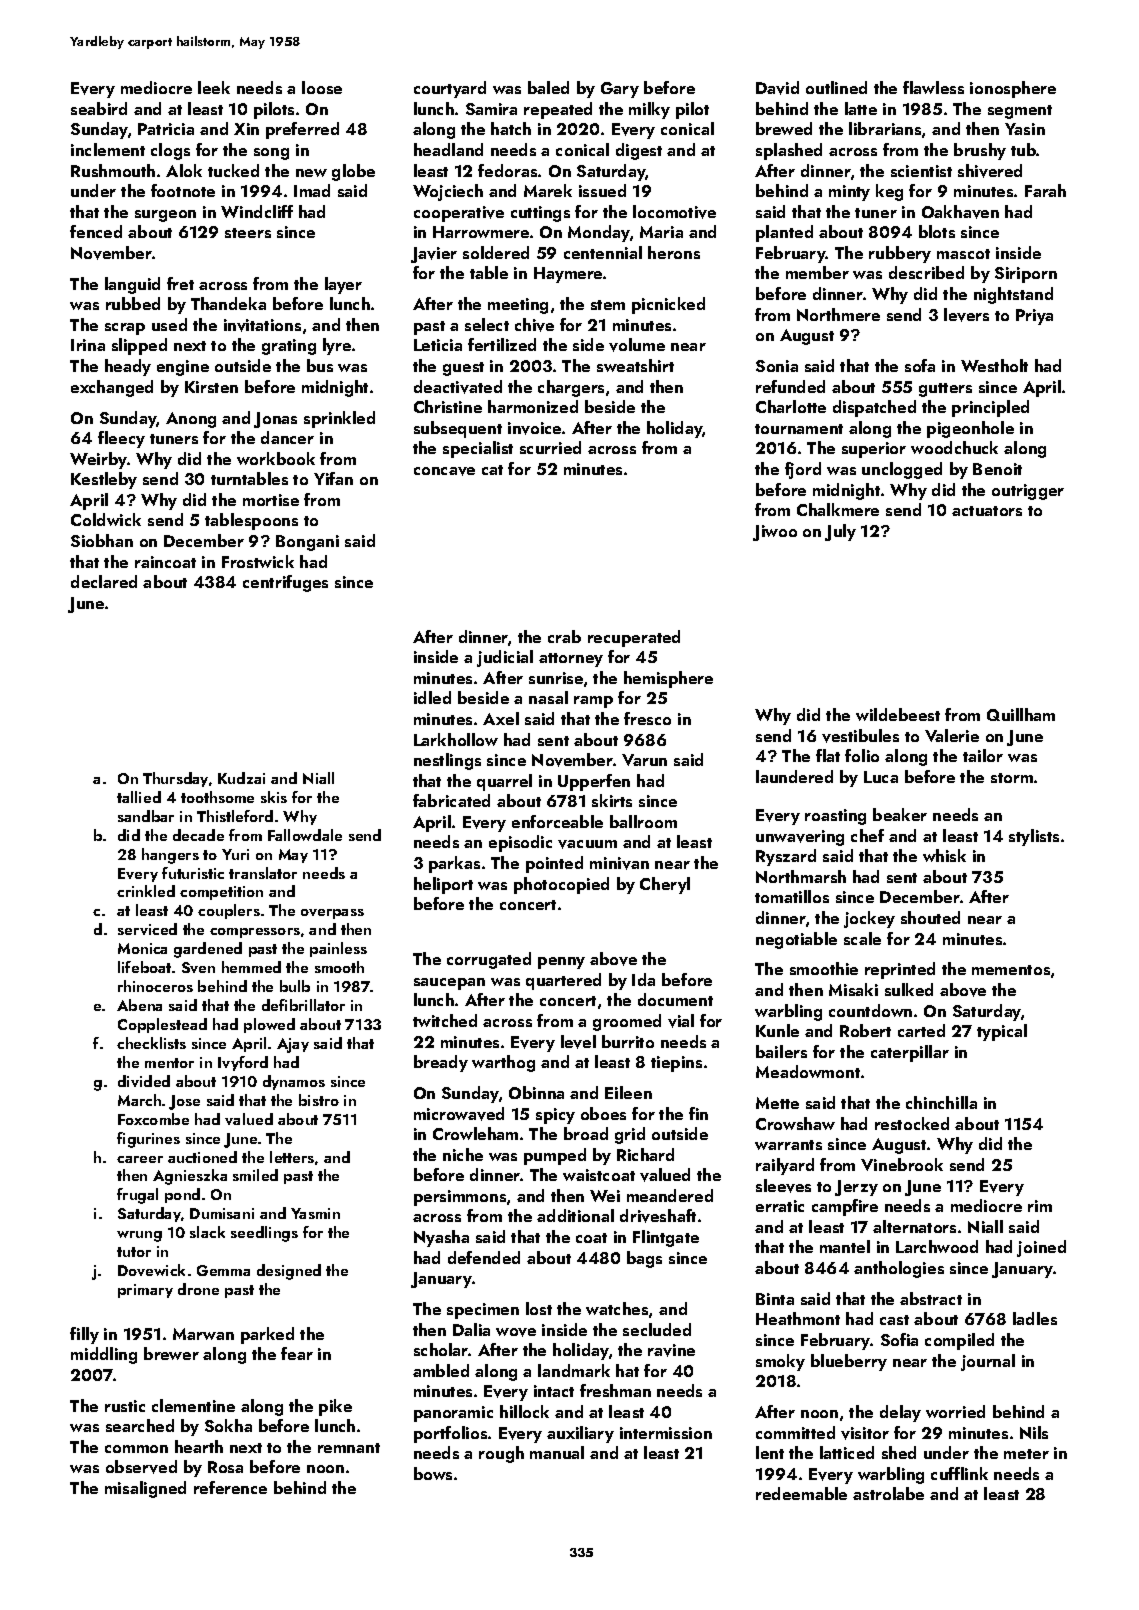 This image has width=1139, height=1610. What do you see at coordinates (997, 469) in the image?
I see `Benoit` at bounding box center [997, 469].
